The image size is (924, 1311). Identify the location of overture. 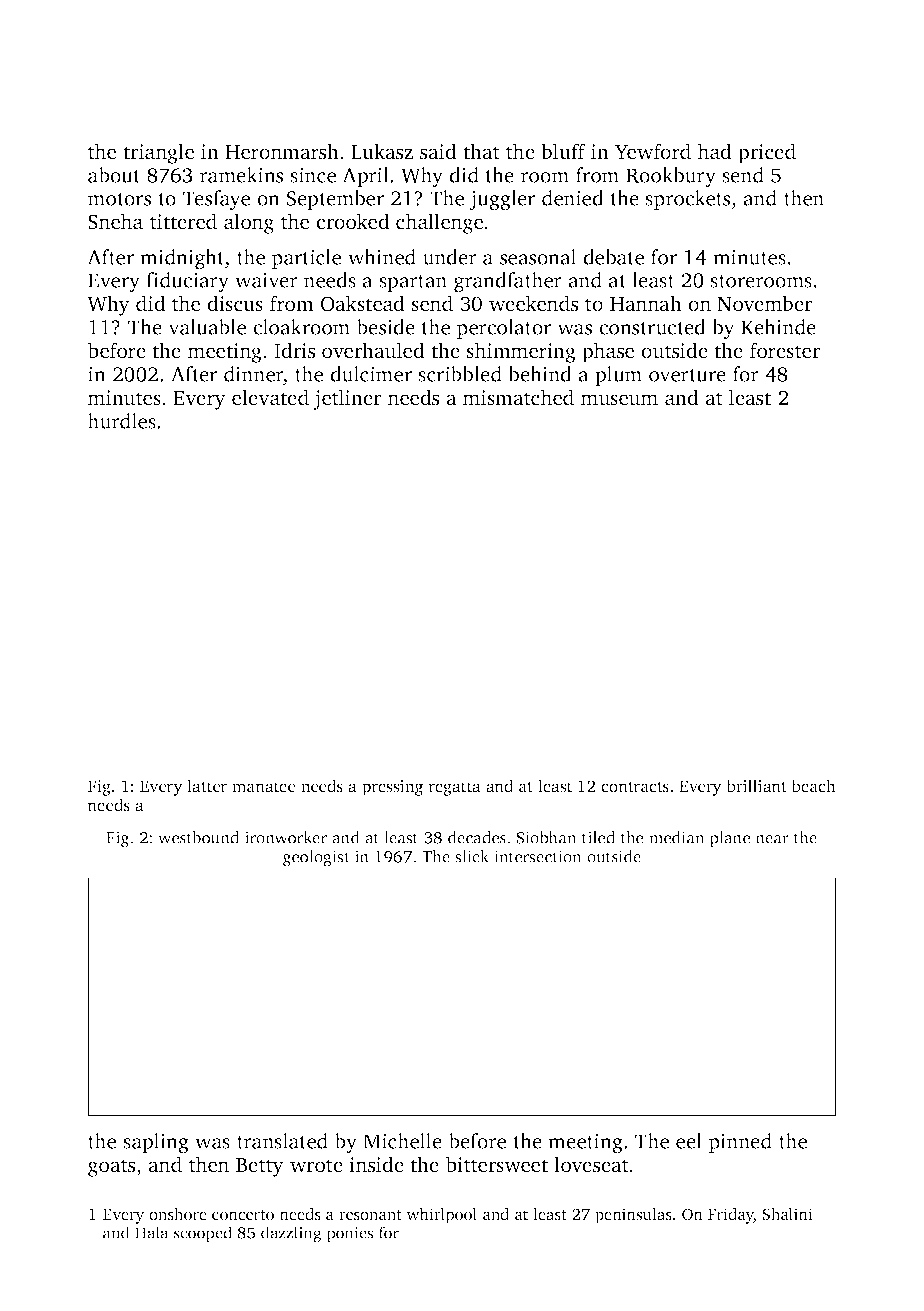
(687, 375).
